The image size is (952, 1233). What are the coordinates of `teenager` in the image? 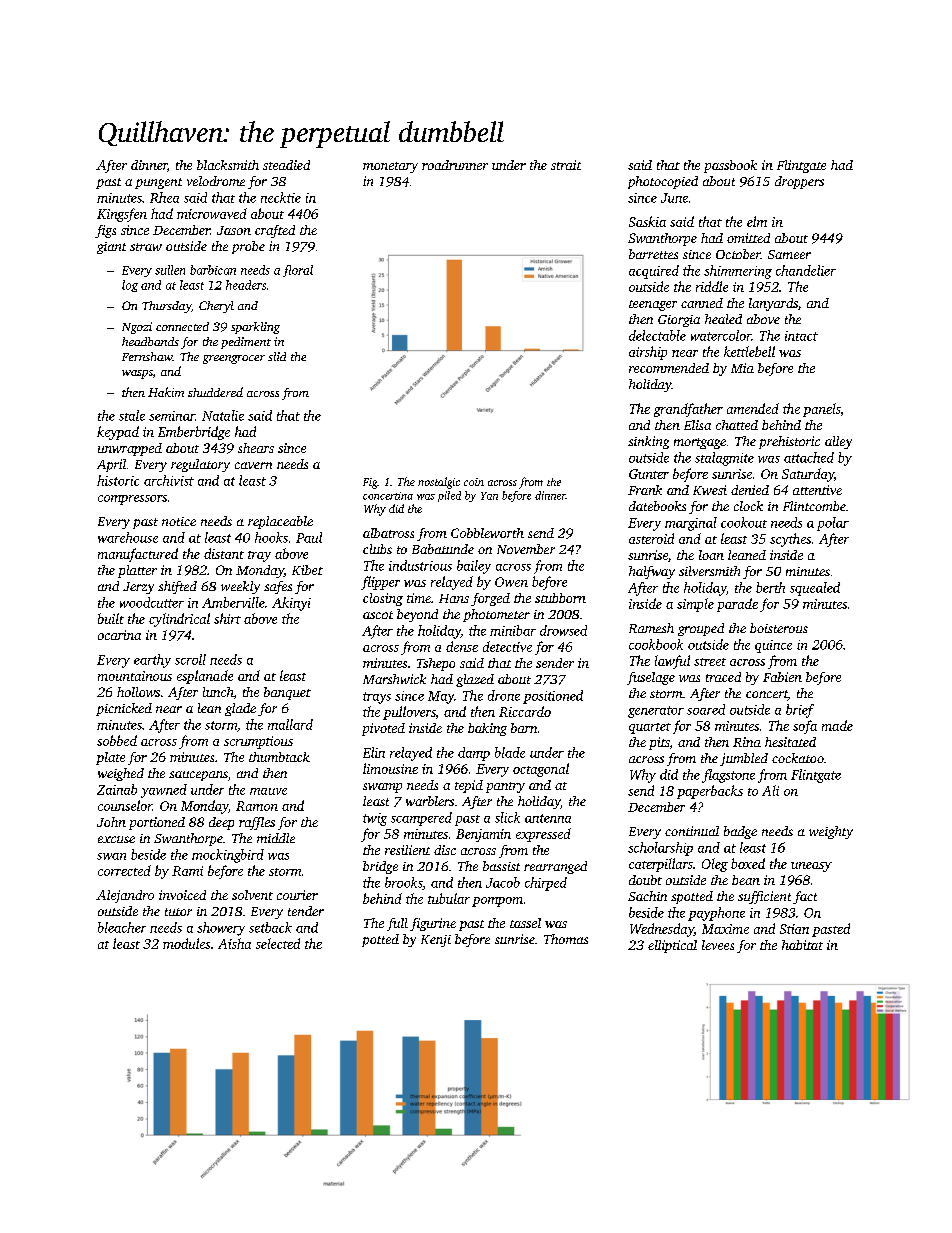 It's located at (653, 305).
